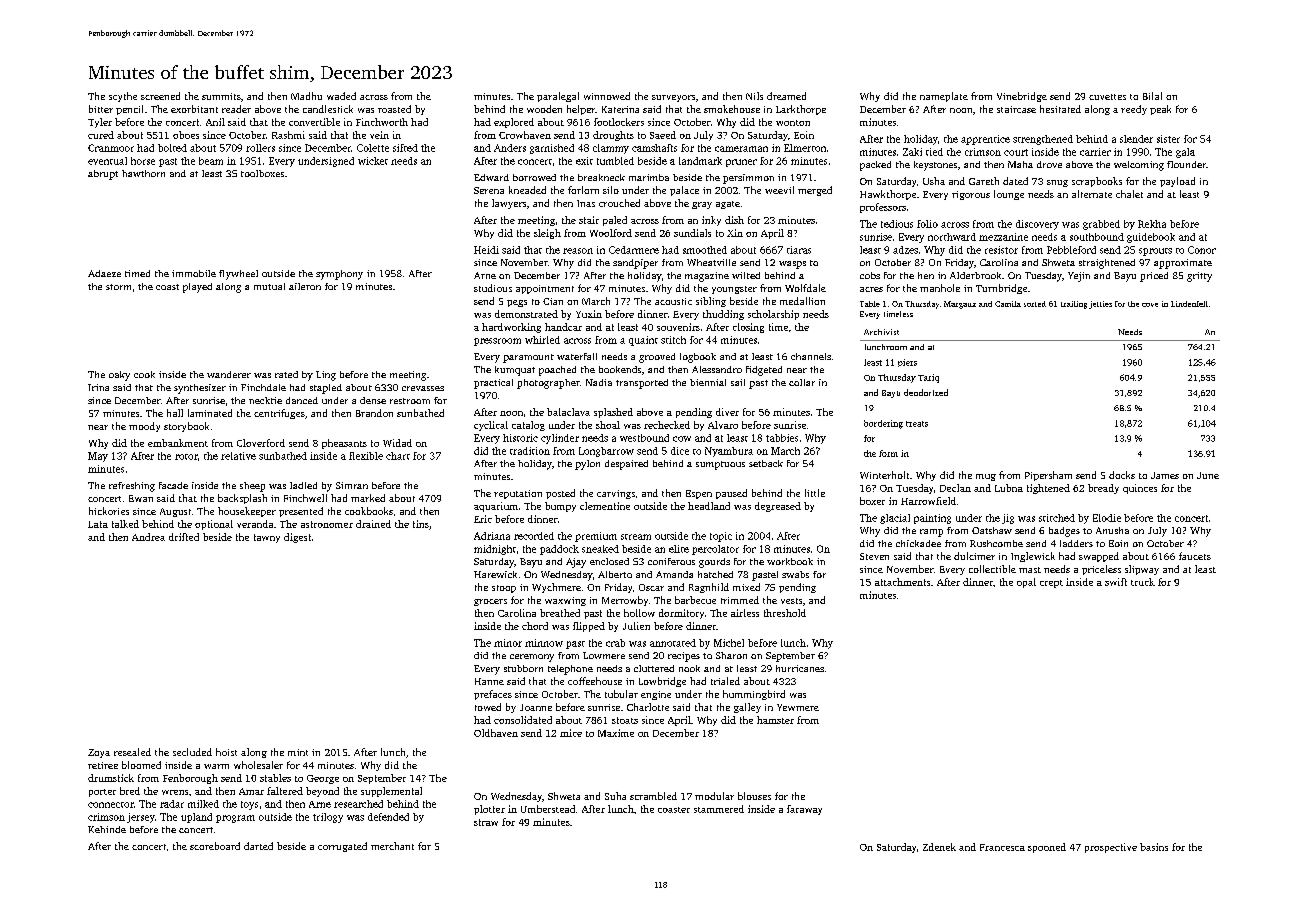 The height and width of the screenshot is (924, 1308). I want to click on Adaeze, so click(104, 273).
